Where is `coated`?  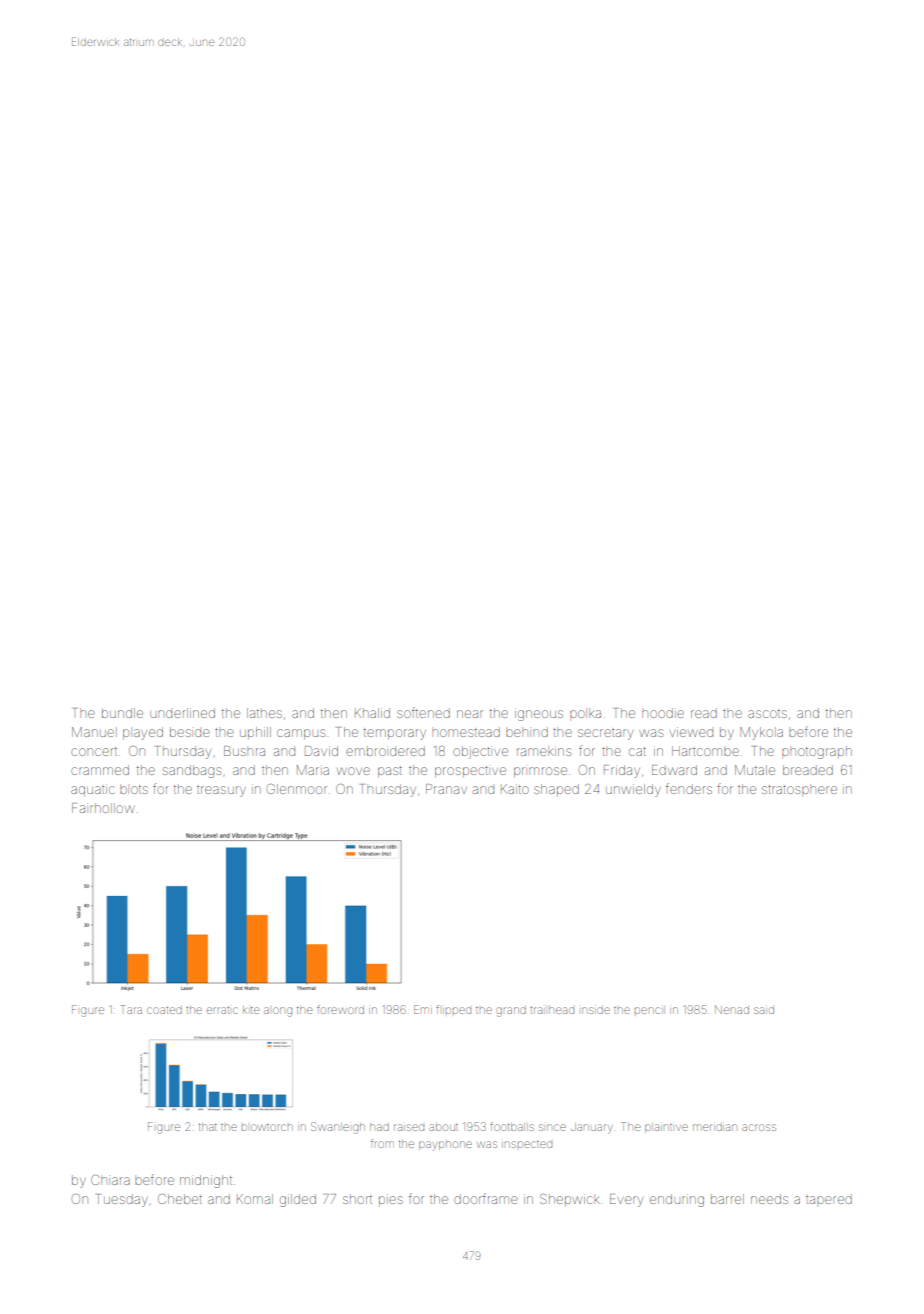 coated is located at coordinates (164, 1010).
